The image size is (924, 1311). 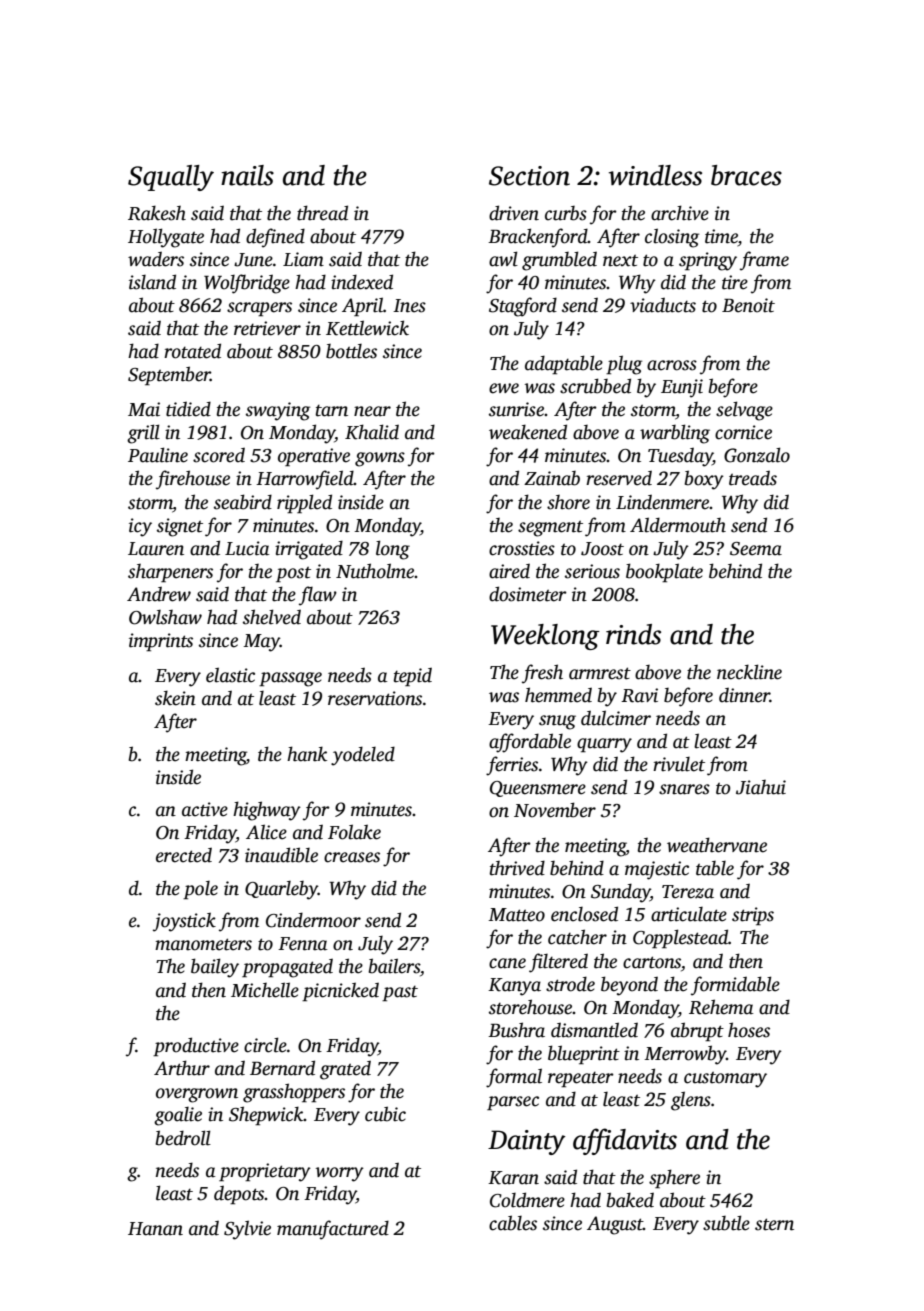 I want to click on cornice, so click(x=743, y=432).
